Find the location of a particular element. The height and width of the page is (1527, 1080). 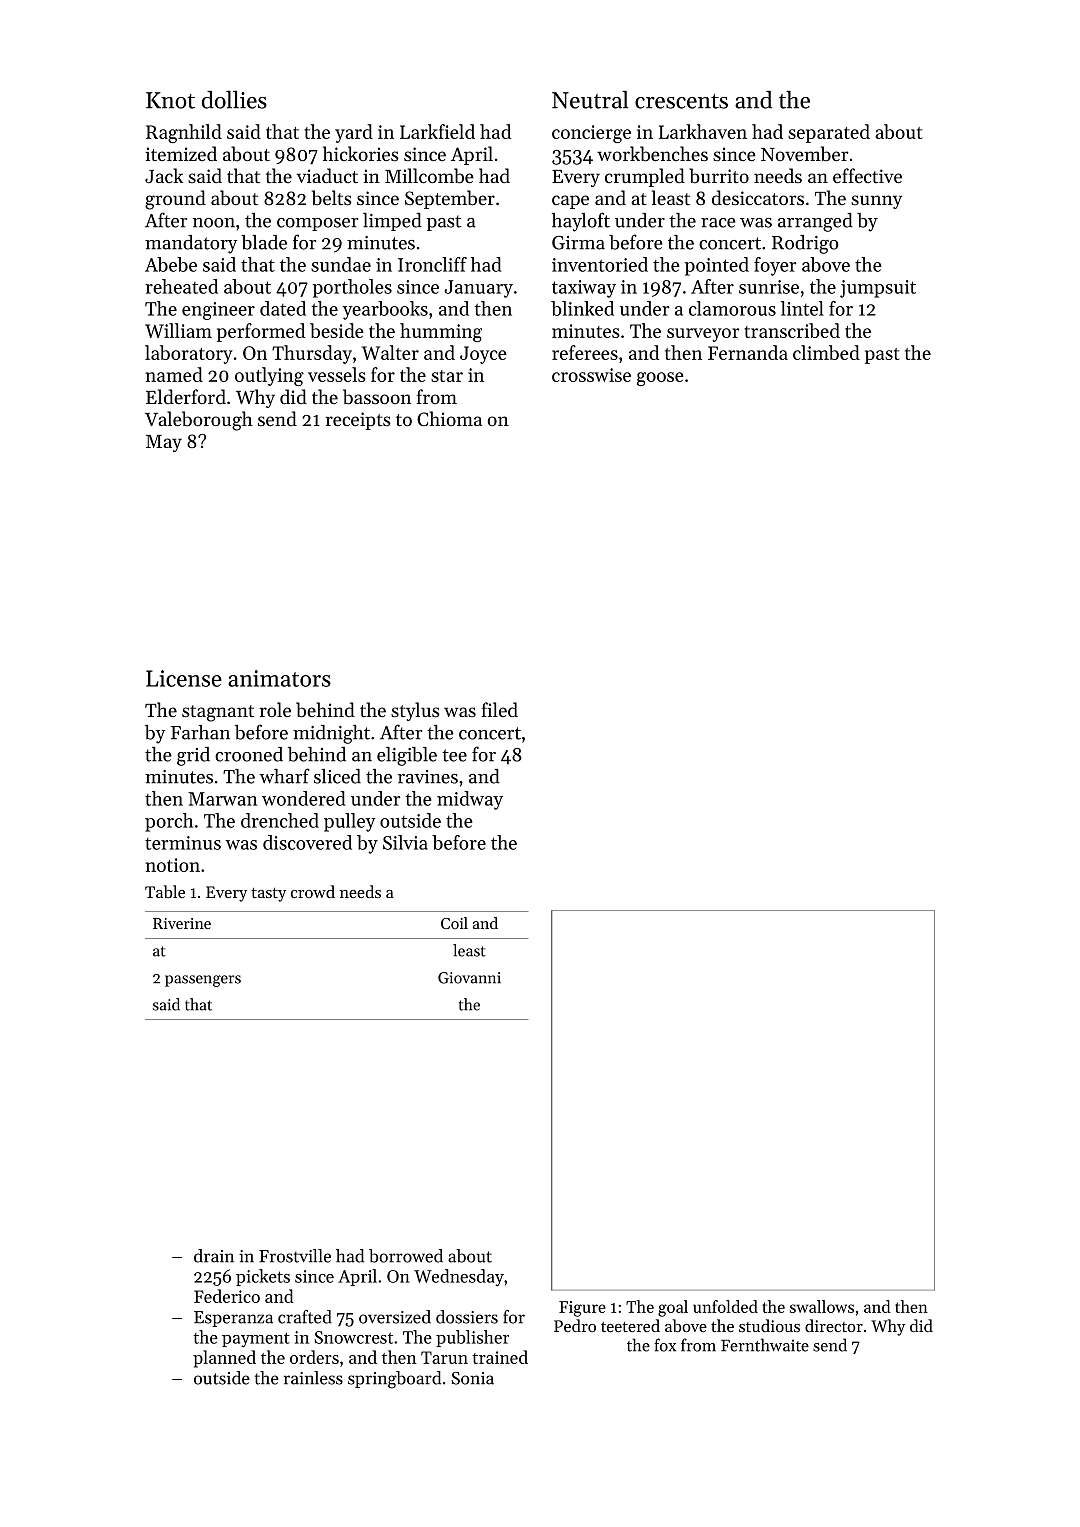

performed is located at coordinates (261, 332).
